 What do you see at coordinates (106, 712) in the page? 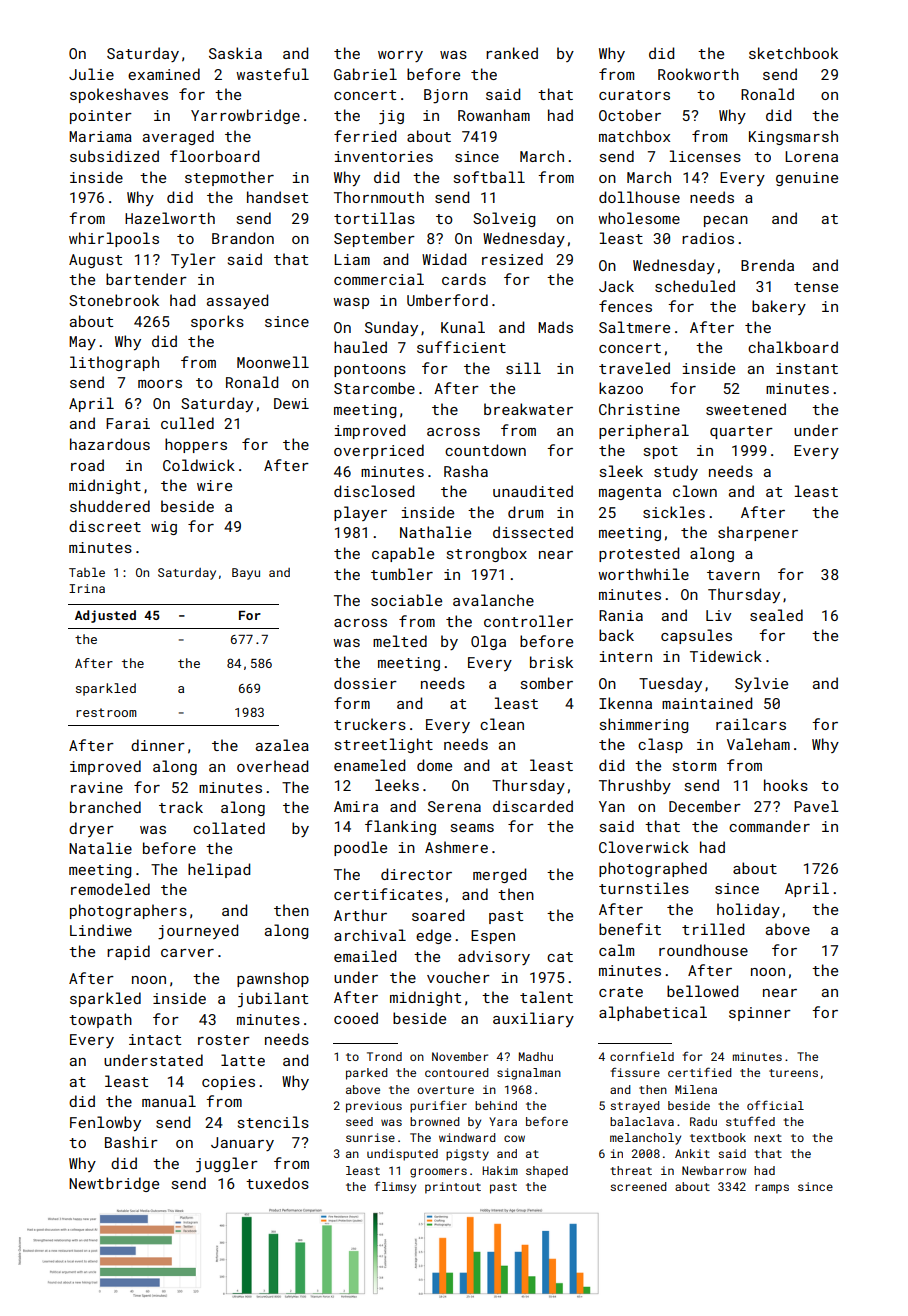
I see `restroom` at bounding box center [106, 712].
